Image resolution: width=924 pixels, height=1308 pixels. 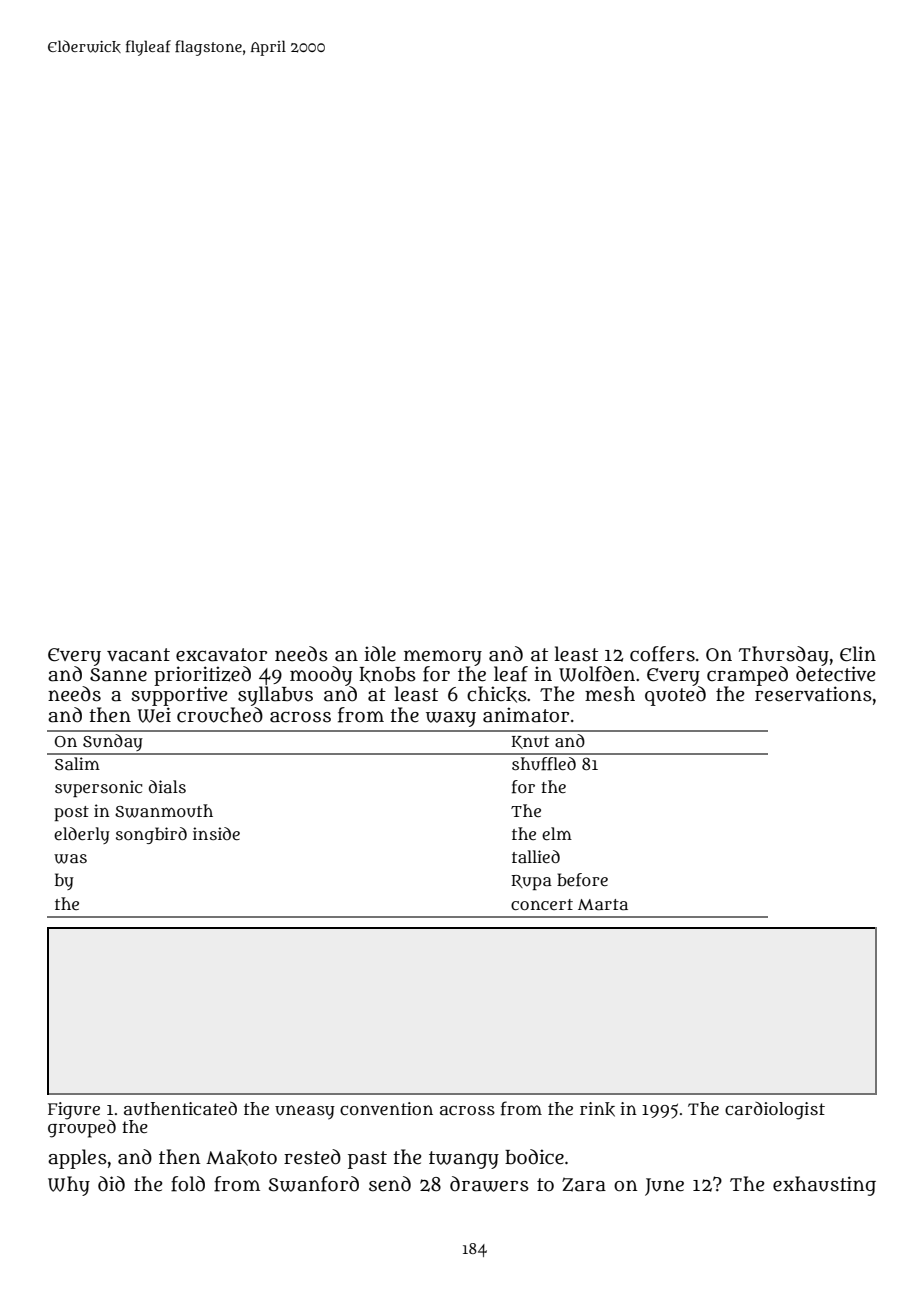 What do you see at coordinates (305, 1112) in the page?
I see `uneasy` at bounding box center [305, 1112].
